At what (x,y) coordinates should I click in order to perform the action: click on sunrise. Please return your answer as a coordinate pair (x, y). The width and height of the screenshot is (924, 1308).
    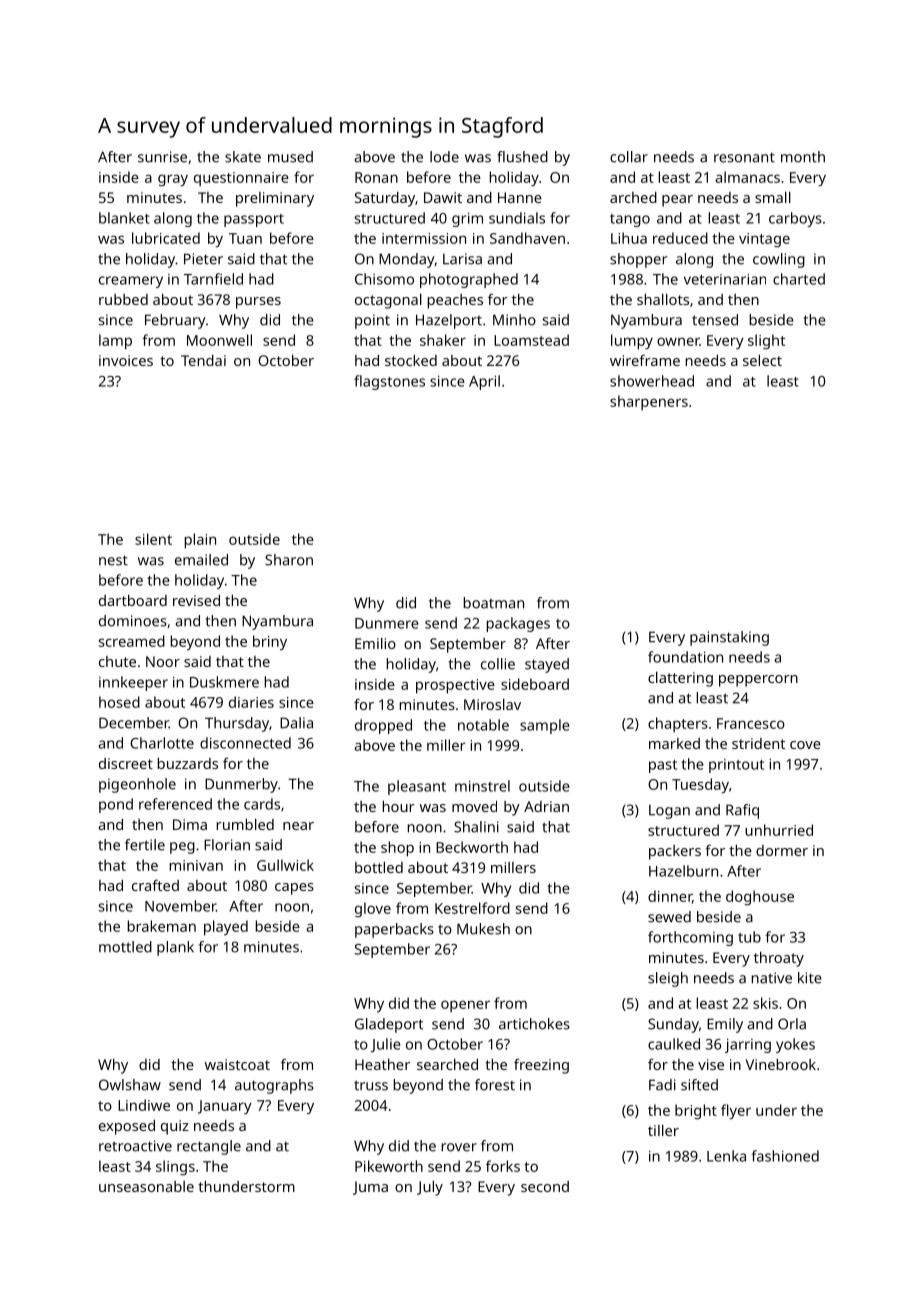
    Looking at the image, I should click on (162, 157).
